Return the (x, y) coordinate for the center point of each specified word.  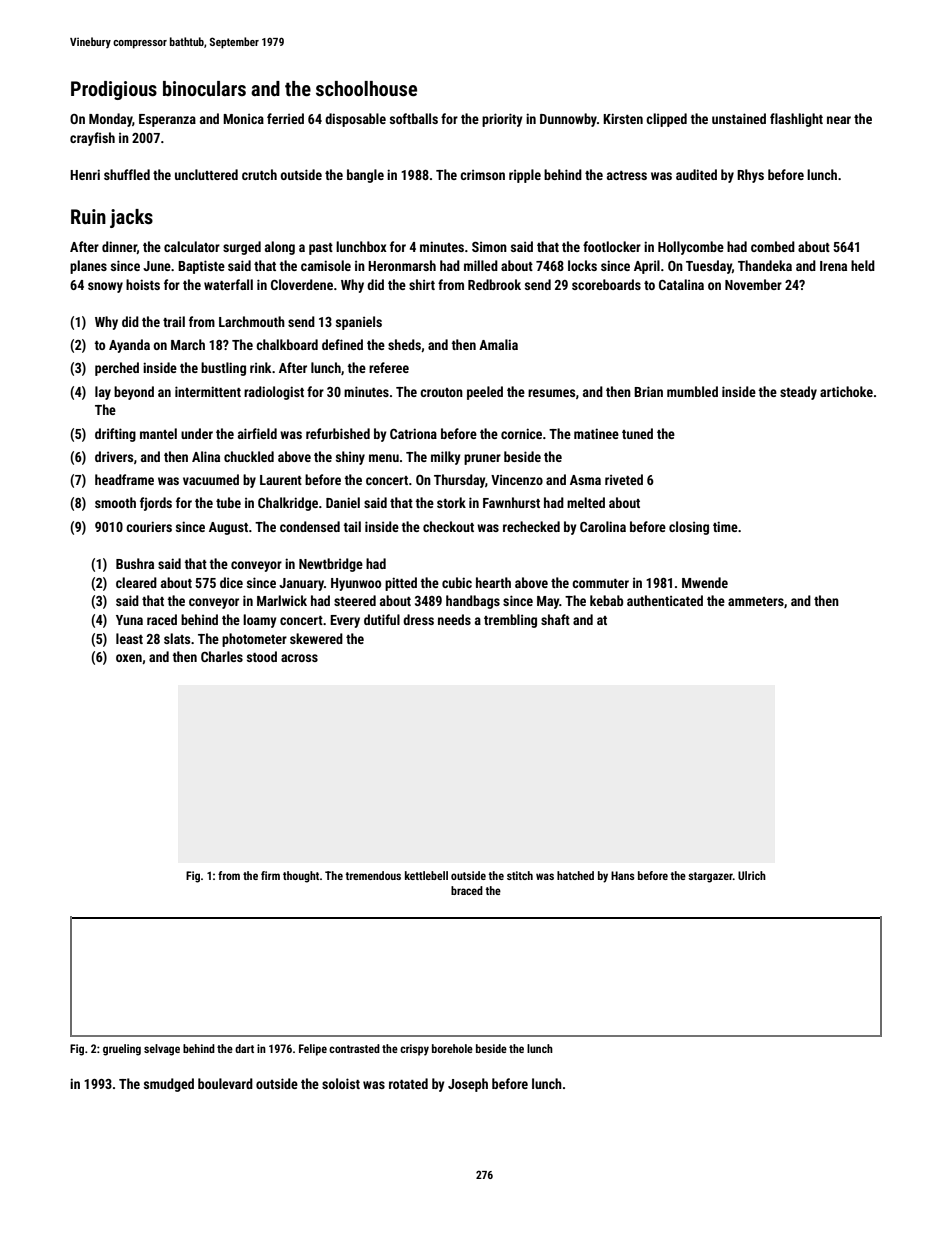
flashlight (796, 120)
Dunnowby (568, 120)
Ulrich (752, 875)
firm (270, 875)
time (725, 526)
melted (586, 502)
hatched (575, 875)
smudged (169, 1085)
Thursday (459, 481)
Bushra (135, 563)
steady (798, 393)
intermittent (208, 391)
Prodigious (114, 90)
